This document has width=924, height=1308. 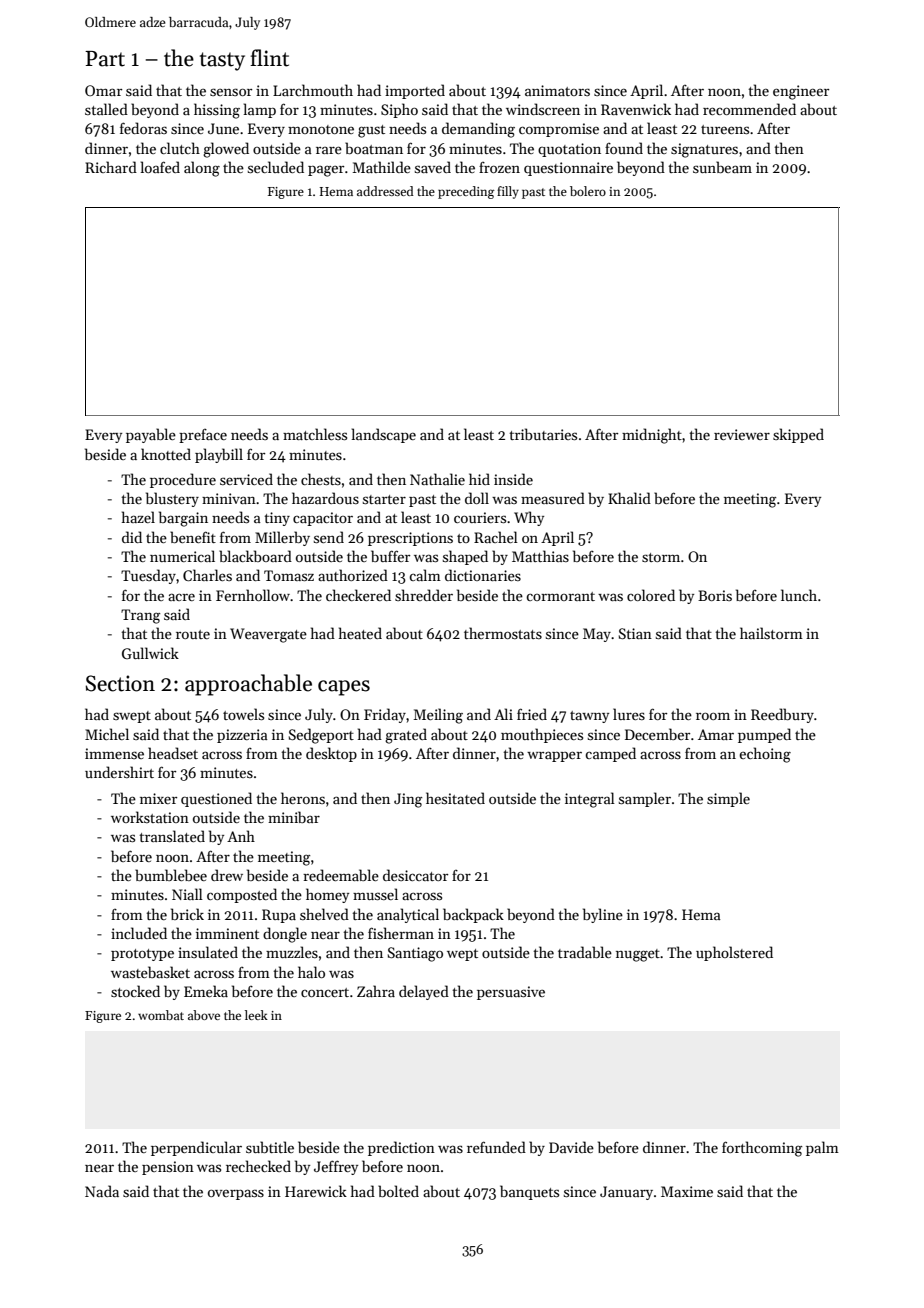 What do you see at coordinates (270, 1147) in the document?
I see `subtitle` at bounding box center [270, 1147].
